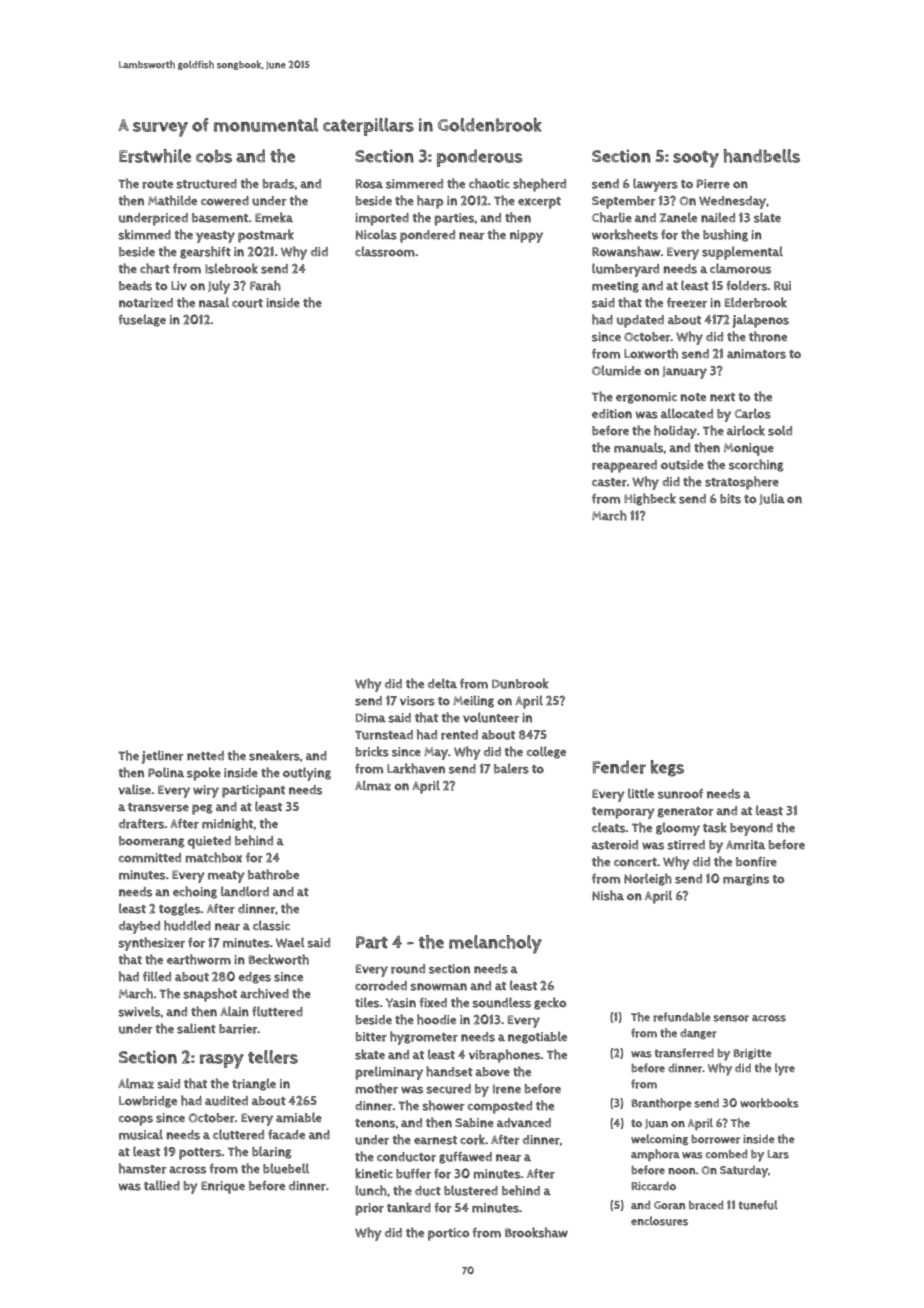  I want to click on Amrita, so click(745, 845).
